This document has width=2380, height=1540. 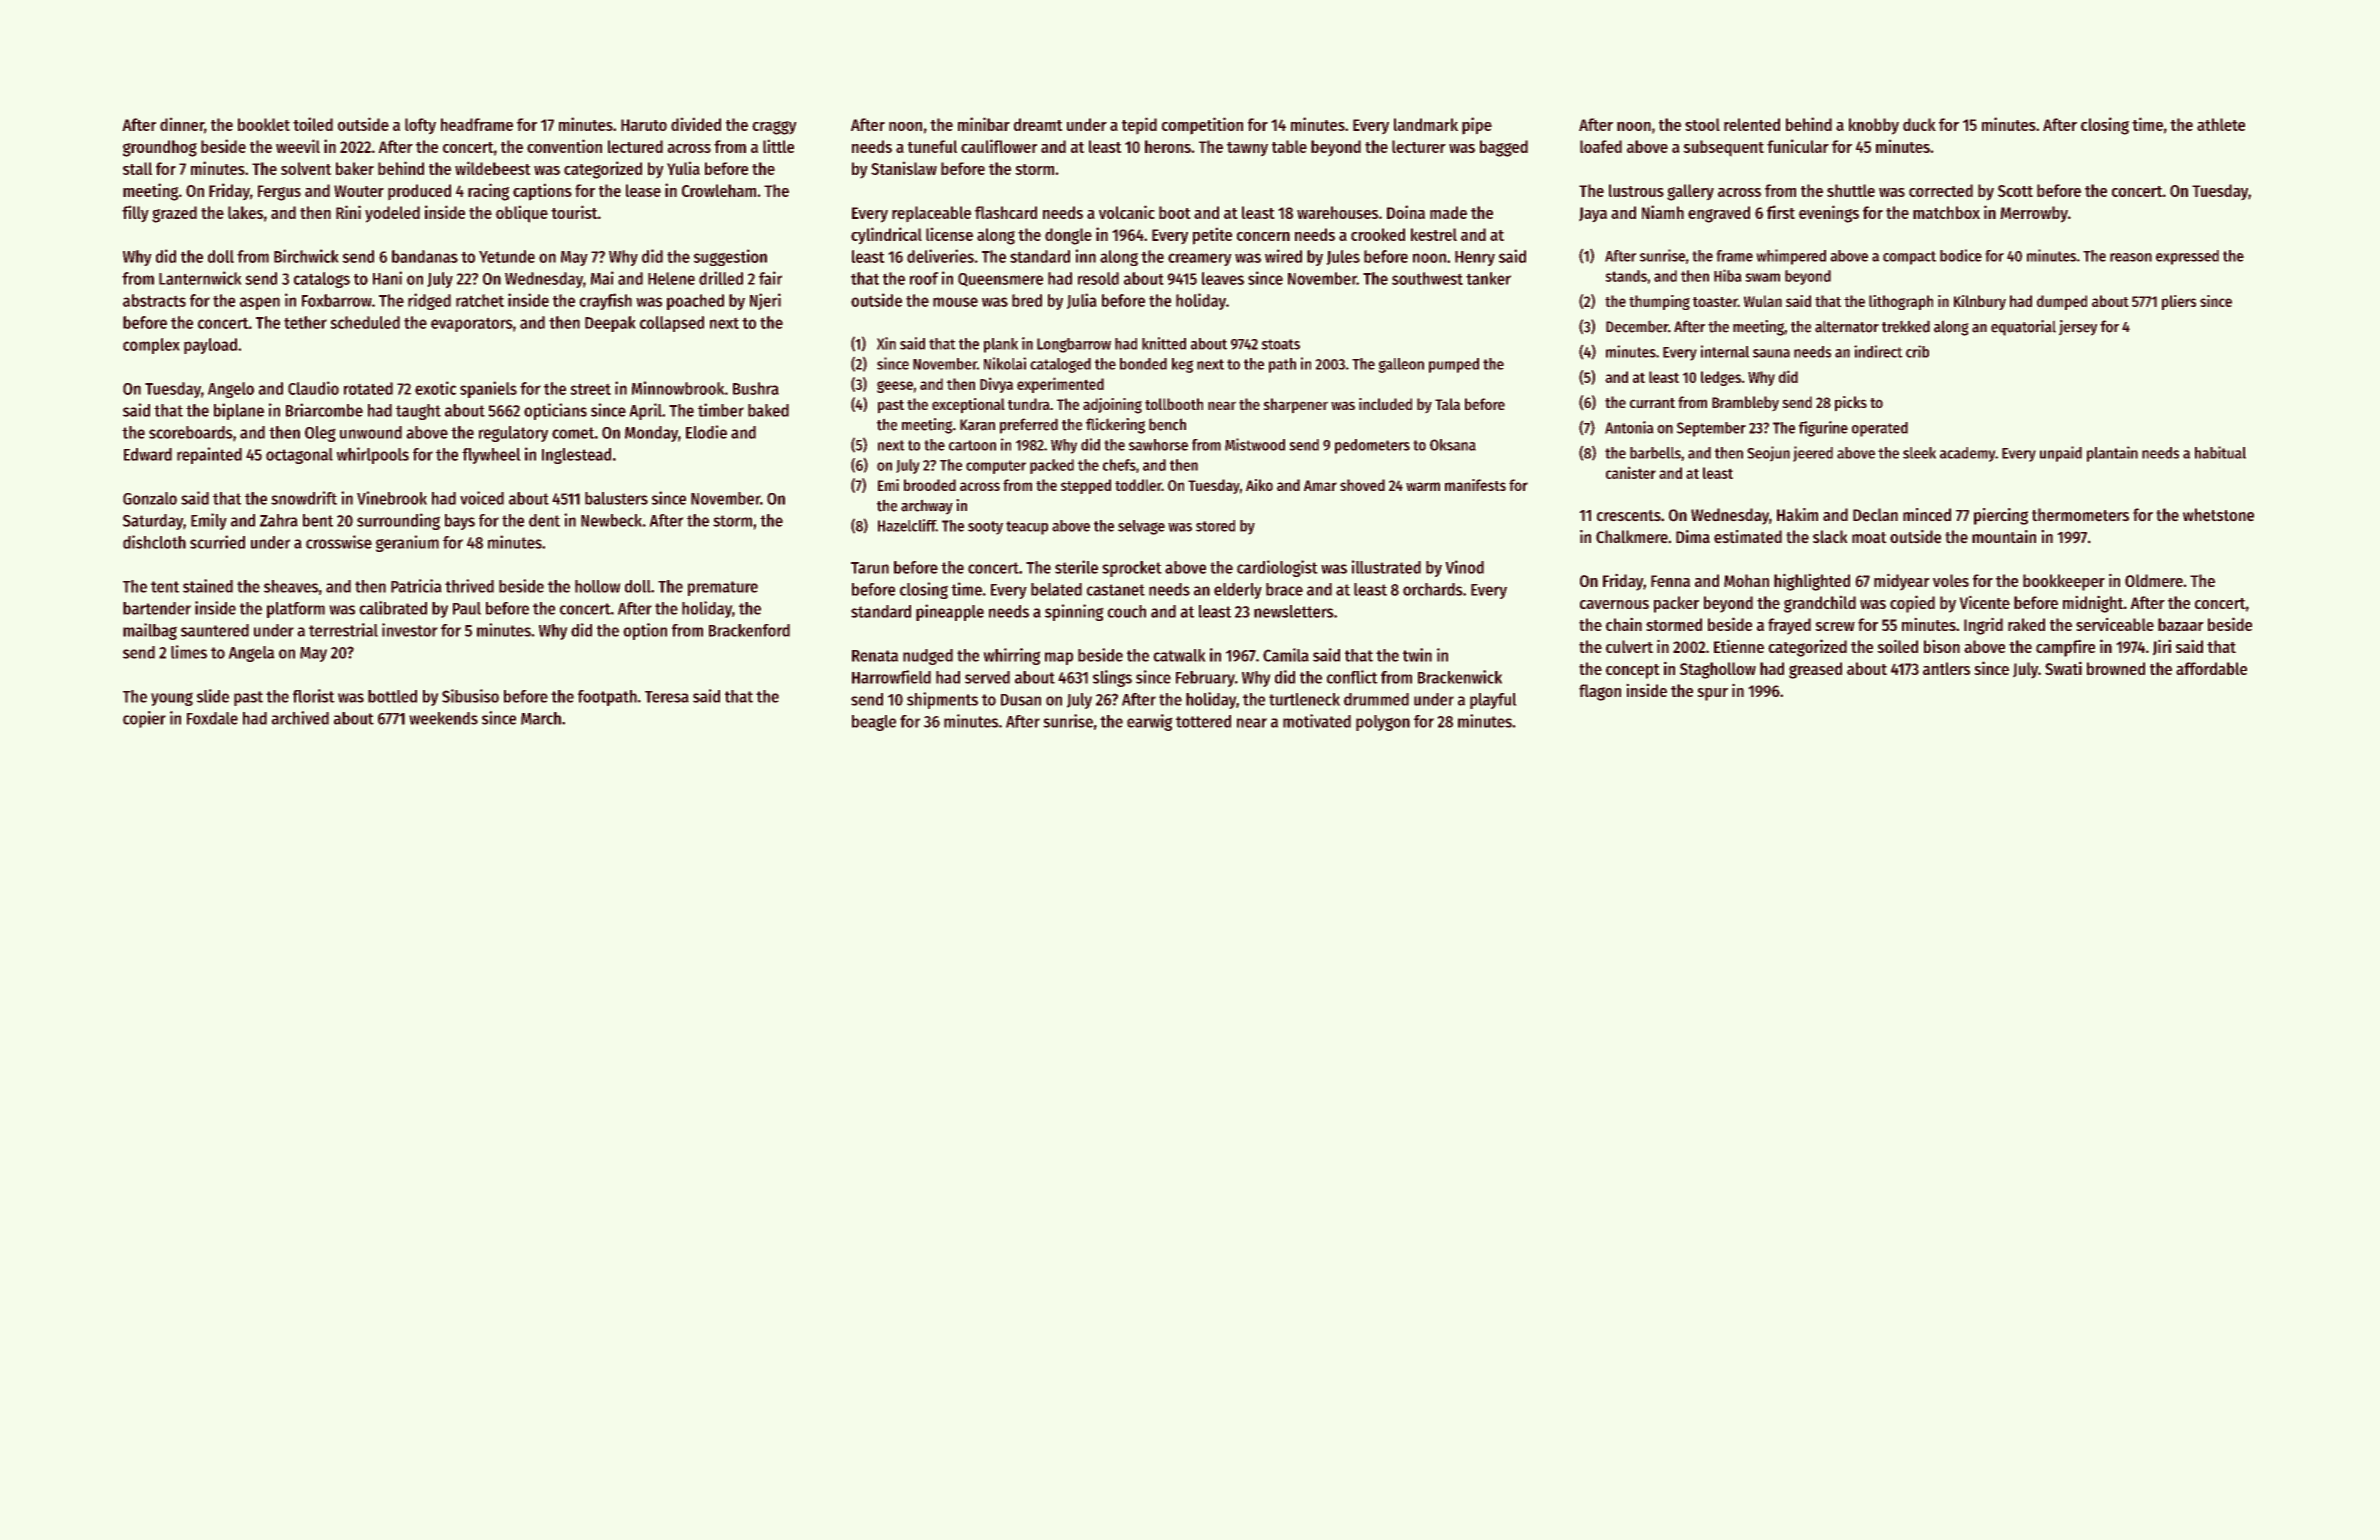 I want to click on Gonzalo, so click(x=150, y=498).
